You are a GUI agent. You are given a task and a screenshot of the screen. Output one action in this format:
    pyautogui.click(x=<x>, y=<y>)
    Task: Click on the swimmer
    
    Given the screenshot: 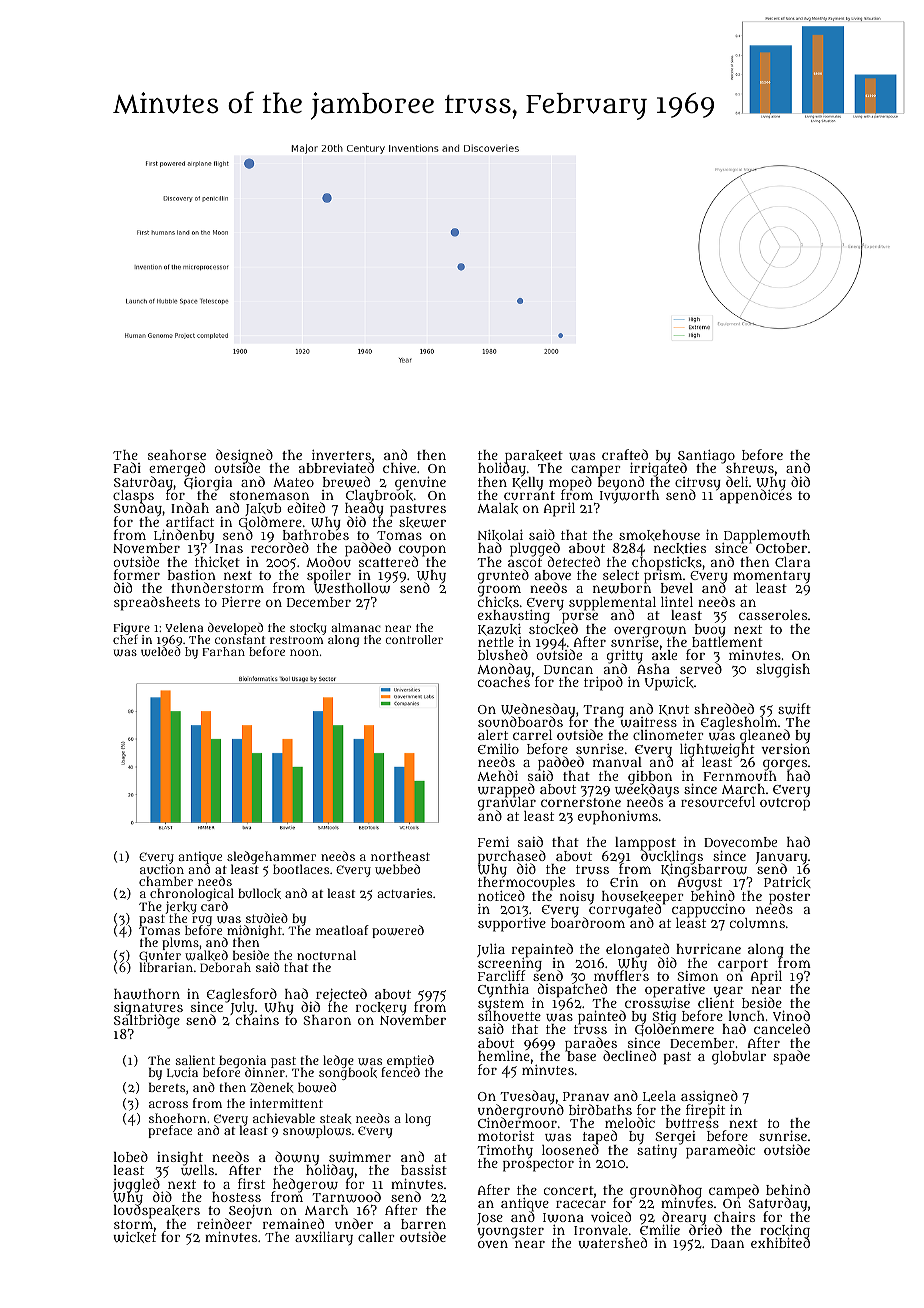 What is the action you would take?
    pyautogui.click(x=360, y=1157)
